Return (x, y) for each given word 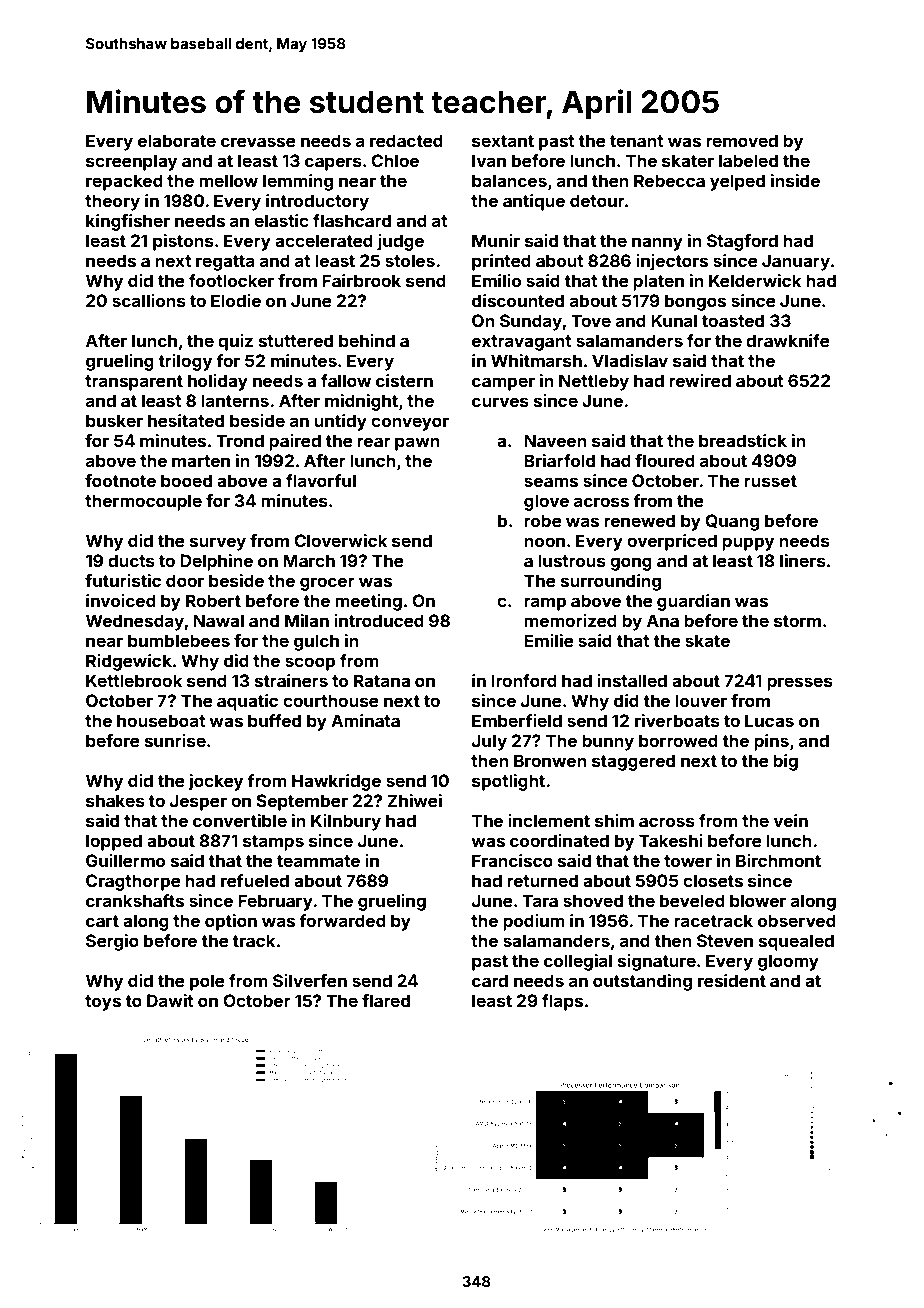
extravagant (522, 343)
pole (207, 982)
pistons (183, 242)
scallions (149, 300)
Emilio (496, 280)
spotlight (508, 782)
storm (797, 621)
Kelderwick (755, 280)
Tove (591, 320)
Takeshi (671, 840)
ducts (131, 560)
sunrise (175, 740)
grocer (327, 584)
